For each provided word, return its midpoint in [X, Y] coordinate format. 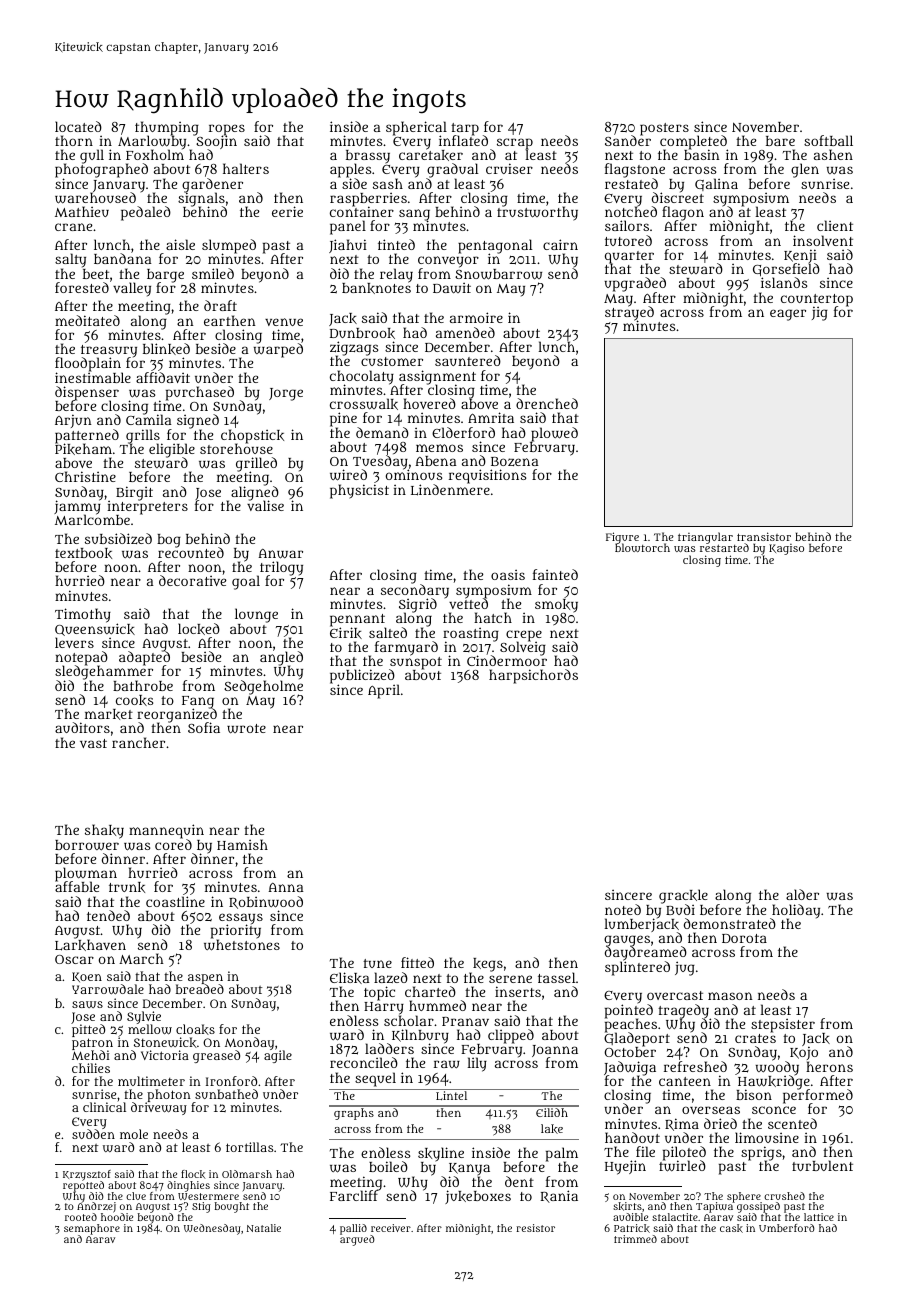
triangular [705, 538]
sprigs [761, 1153]
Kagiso [786, 549]
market [109, 714]
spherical [416, 128]
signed [198, 422]
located [78, 126]
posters [664, 129]
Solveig [523, 649]
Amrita [491, 417]
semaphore [92, 1229]
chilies [91, 1068]
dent [519, 1181]
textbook [83, 553]
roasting [471, 635]
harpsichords [533, 676]
